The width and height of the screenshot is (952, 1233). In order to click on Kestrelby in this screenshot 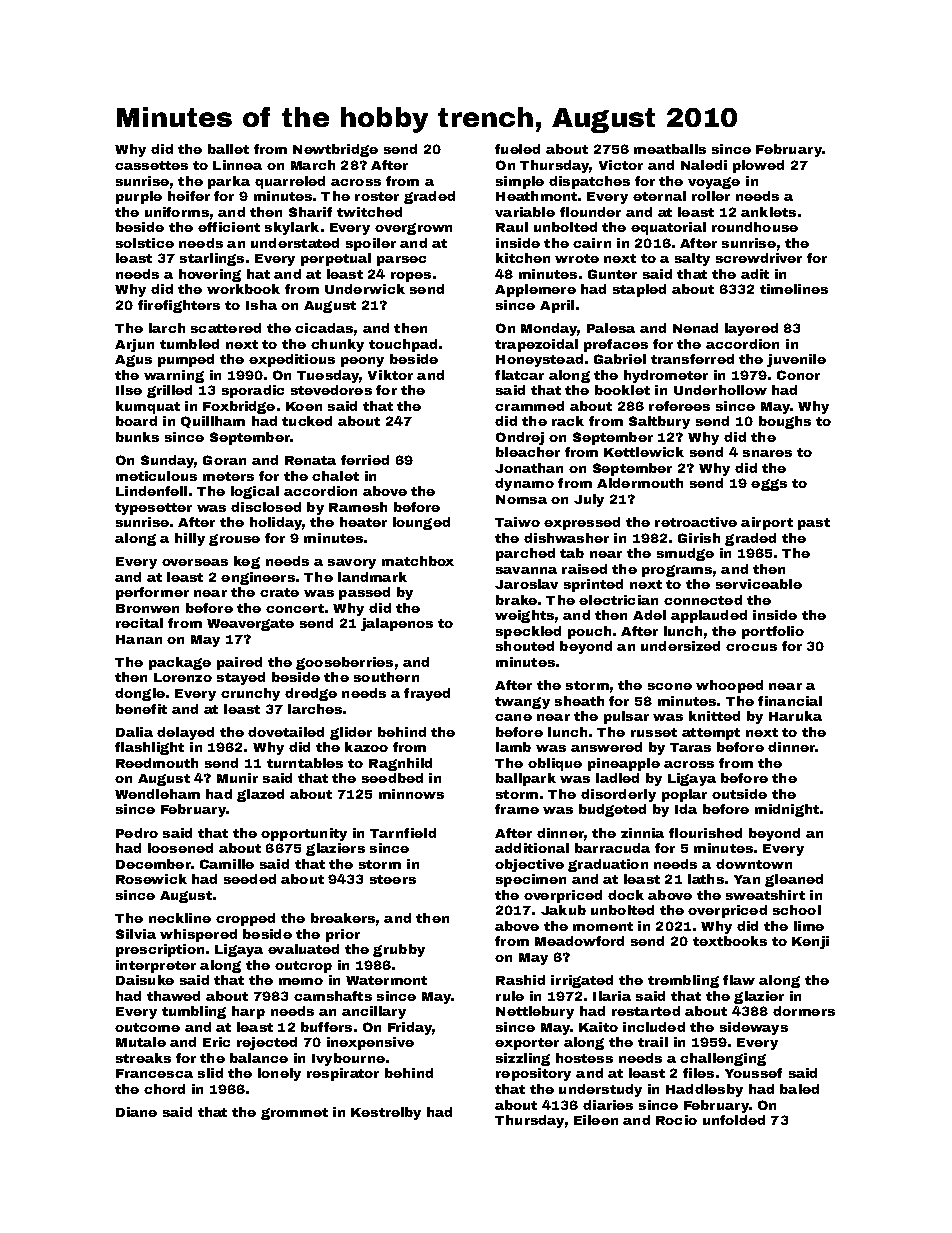, I will do `click(386, 1113)`.
